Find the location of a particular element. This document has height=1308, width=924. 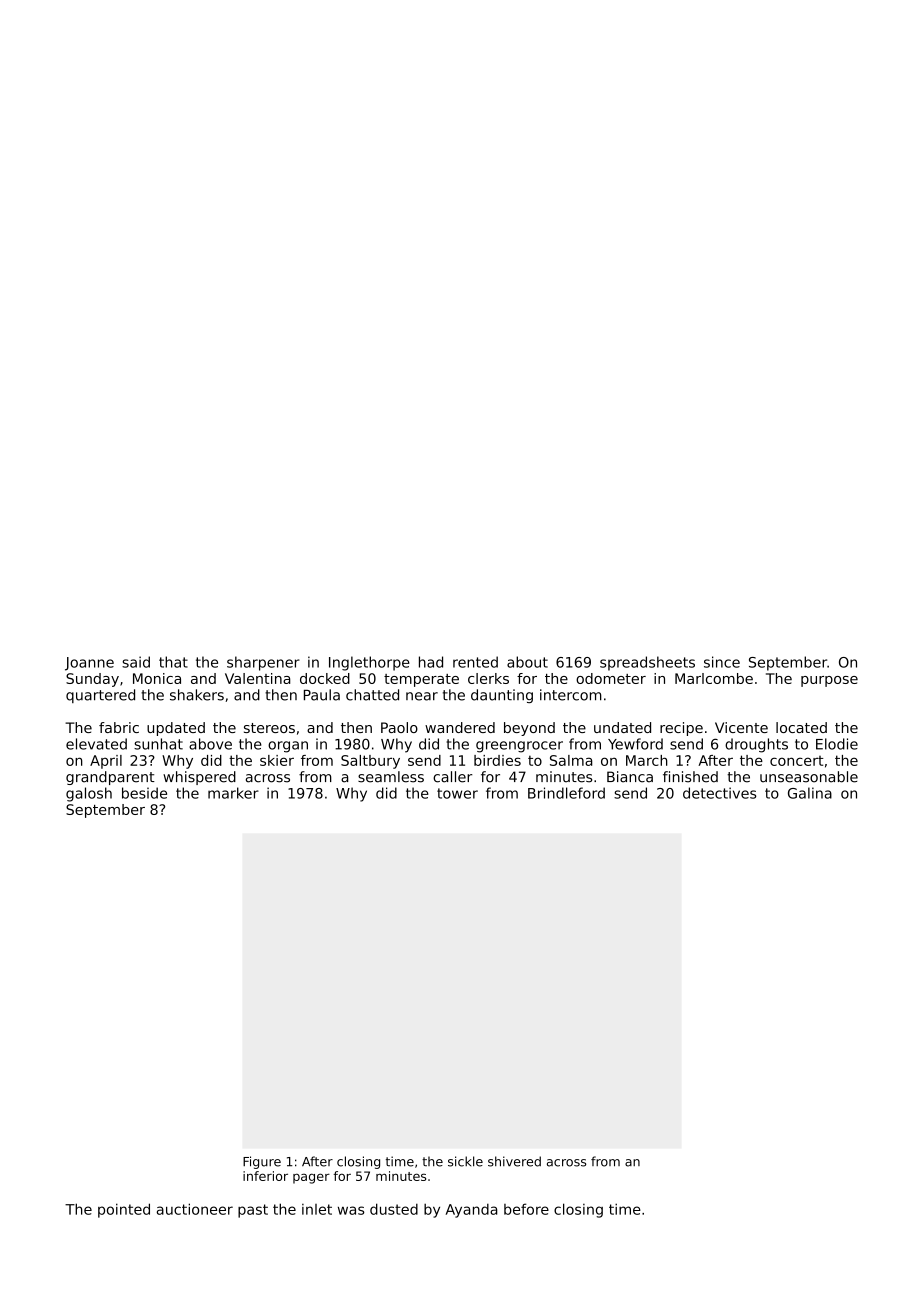

pointed is located at coordinates (124, 1210).
